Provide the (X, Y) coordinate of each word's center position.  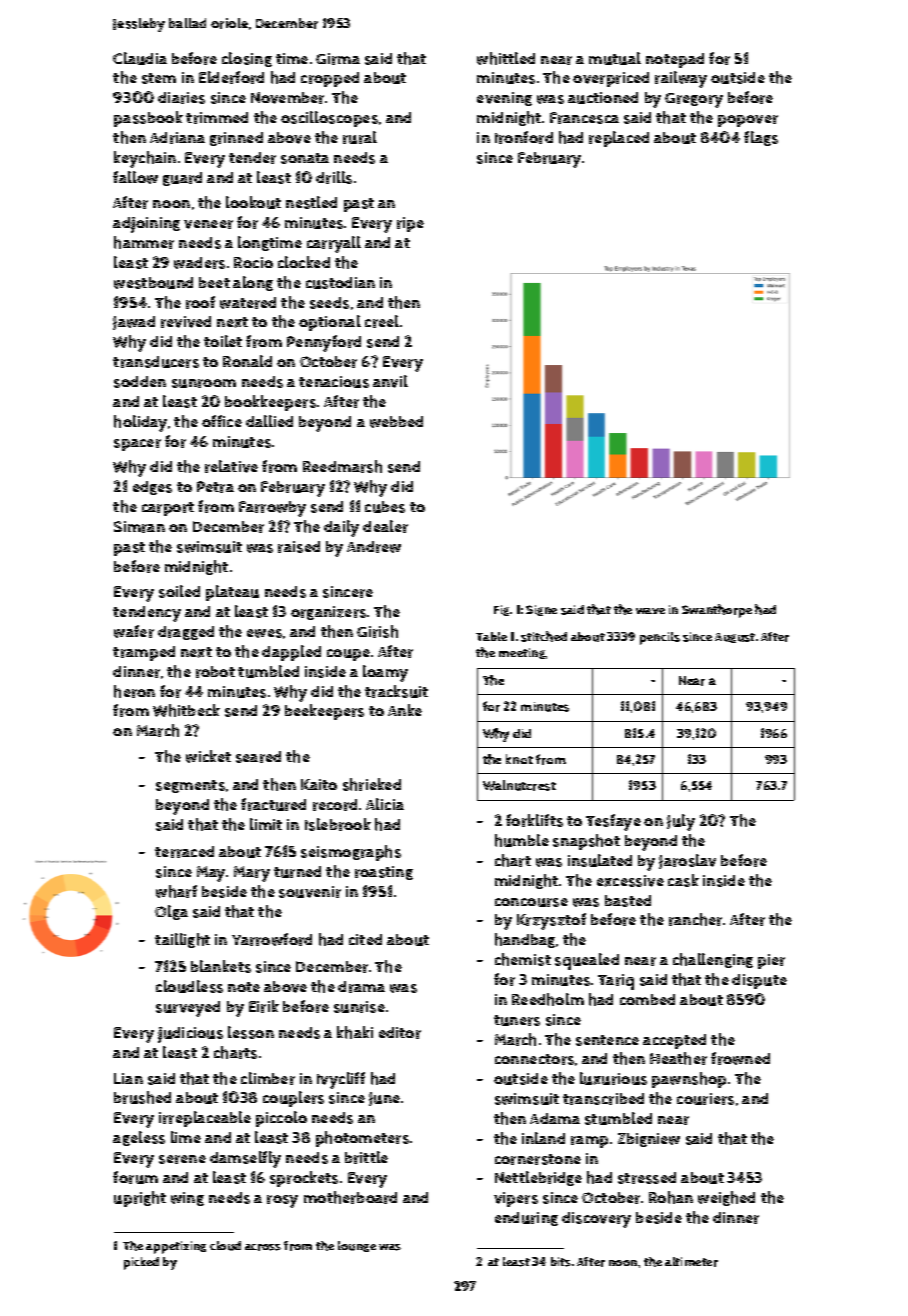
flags (761, 138)
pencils (660, 638)
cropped (330, 79)
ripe (410, 224)
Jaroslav (687, 861)
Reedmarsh (342, 466)
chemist (523, 959)
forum (135, 1177)
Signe (541, 610)
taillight (182, 940)
